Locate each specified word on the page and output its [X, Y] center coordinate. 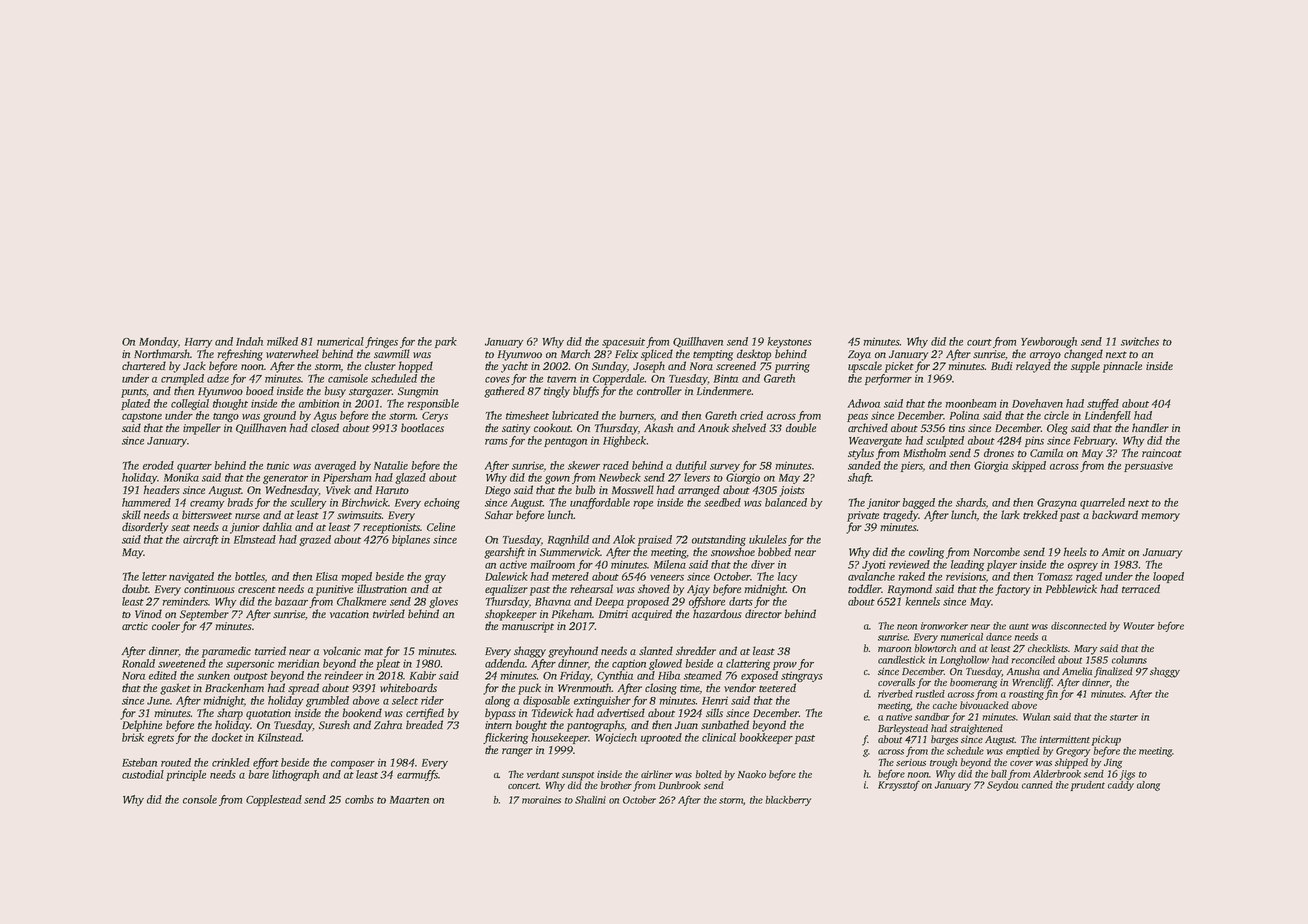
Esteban [139, 762]
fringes [381, 342]
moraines [541, 800]
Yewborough [1049, 342]
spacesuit [623, 342]
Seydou [1002, 786]
